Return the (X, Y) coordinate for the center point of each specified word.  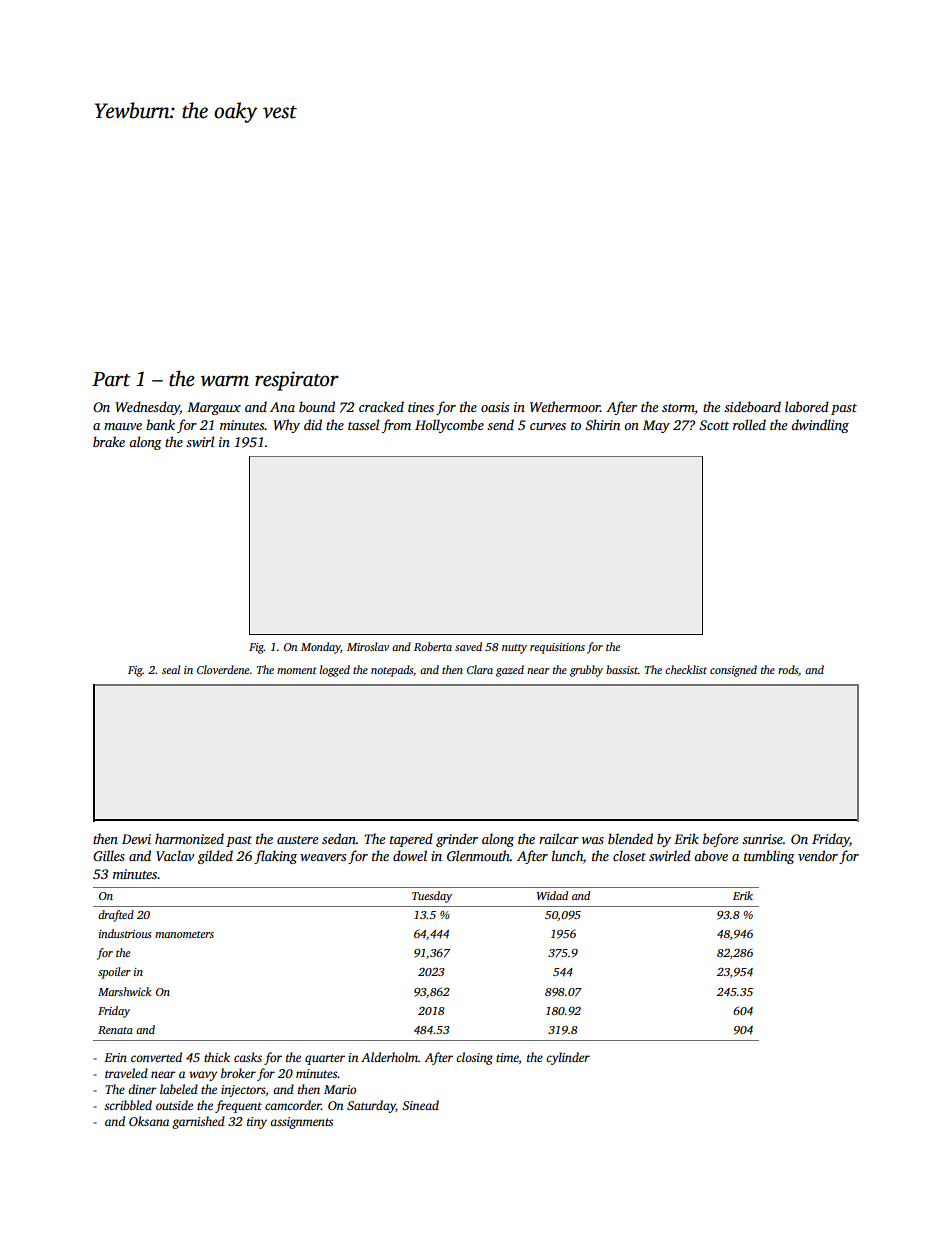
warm (225, 381)
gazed (510, 671)
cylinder (568, 1058)
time (507, 1057)
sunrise (762, 839)
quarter (325, 1059)
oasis (495, 407)
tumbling (769, 857)
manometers (184, 934)
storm (678, 409)
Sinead (420, 1105)
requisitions (557, 648)
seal (171, 669)
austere (297, 840)
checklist (686, 669)
